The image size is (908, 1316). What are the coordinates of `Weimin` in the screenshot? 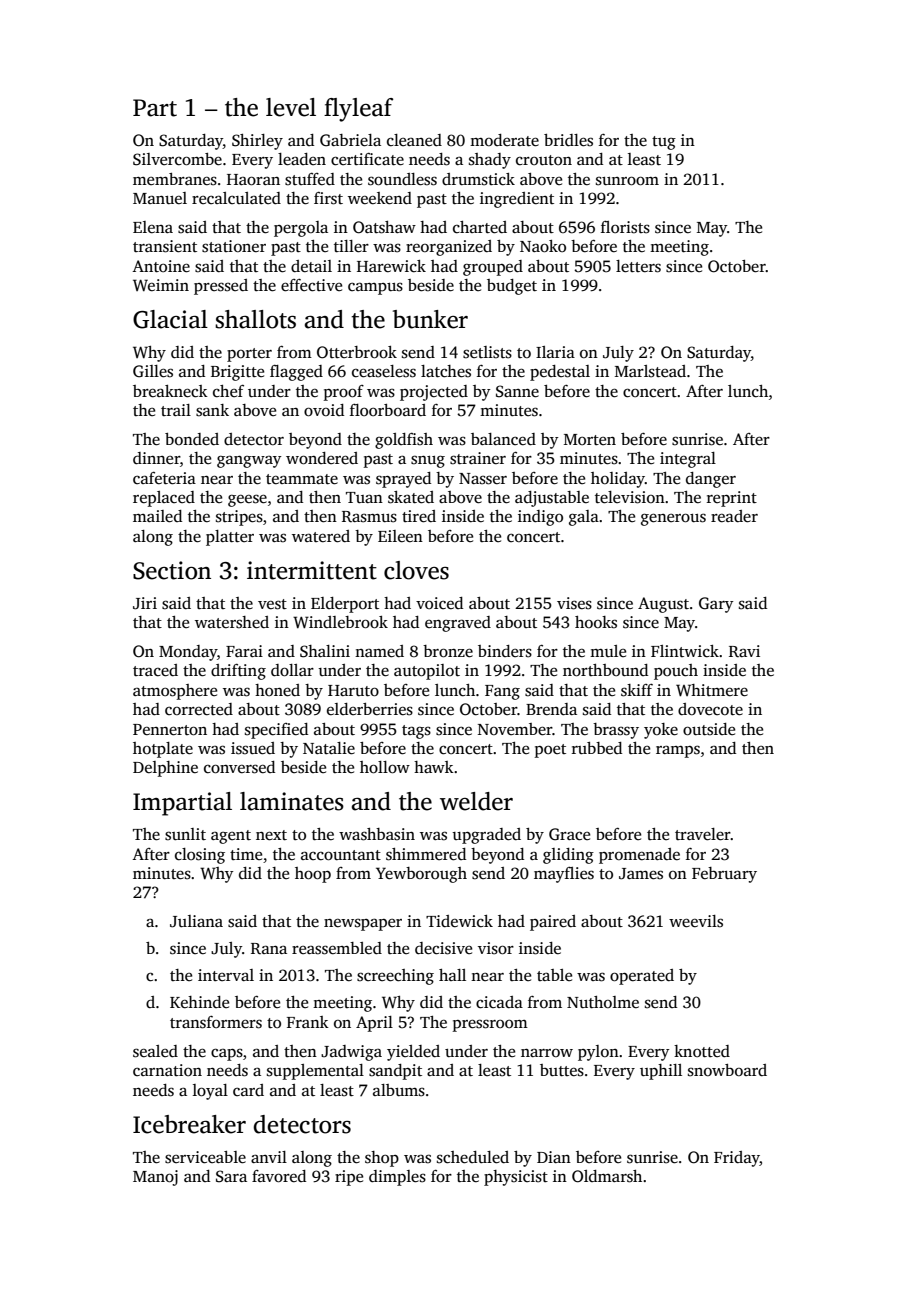 It's located at (161, 285).
